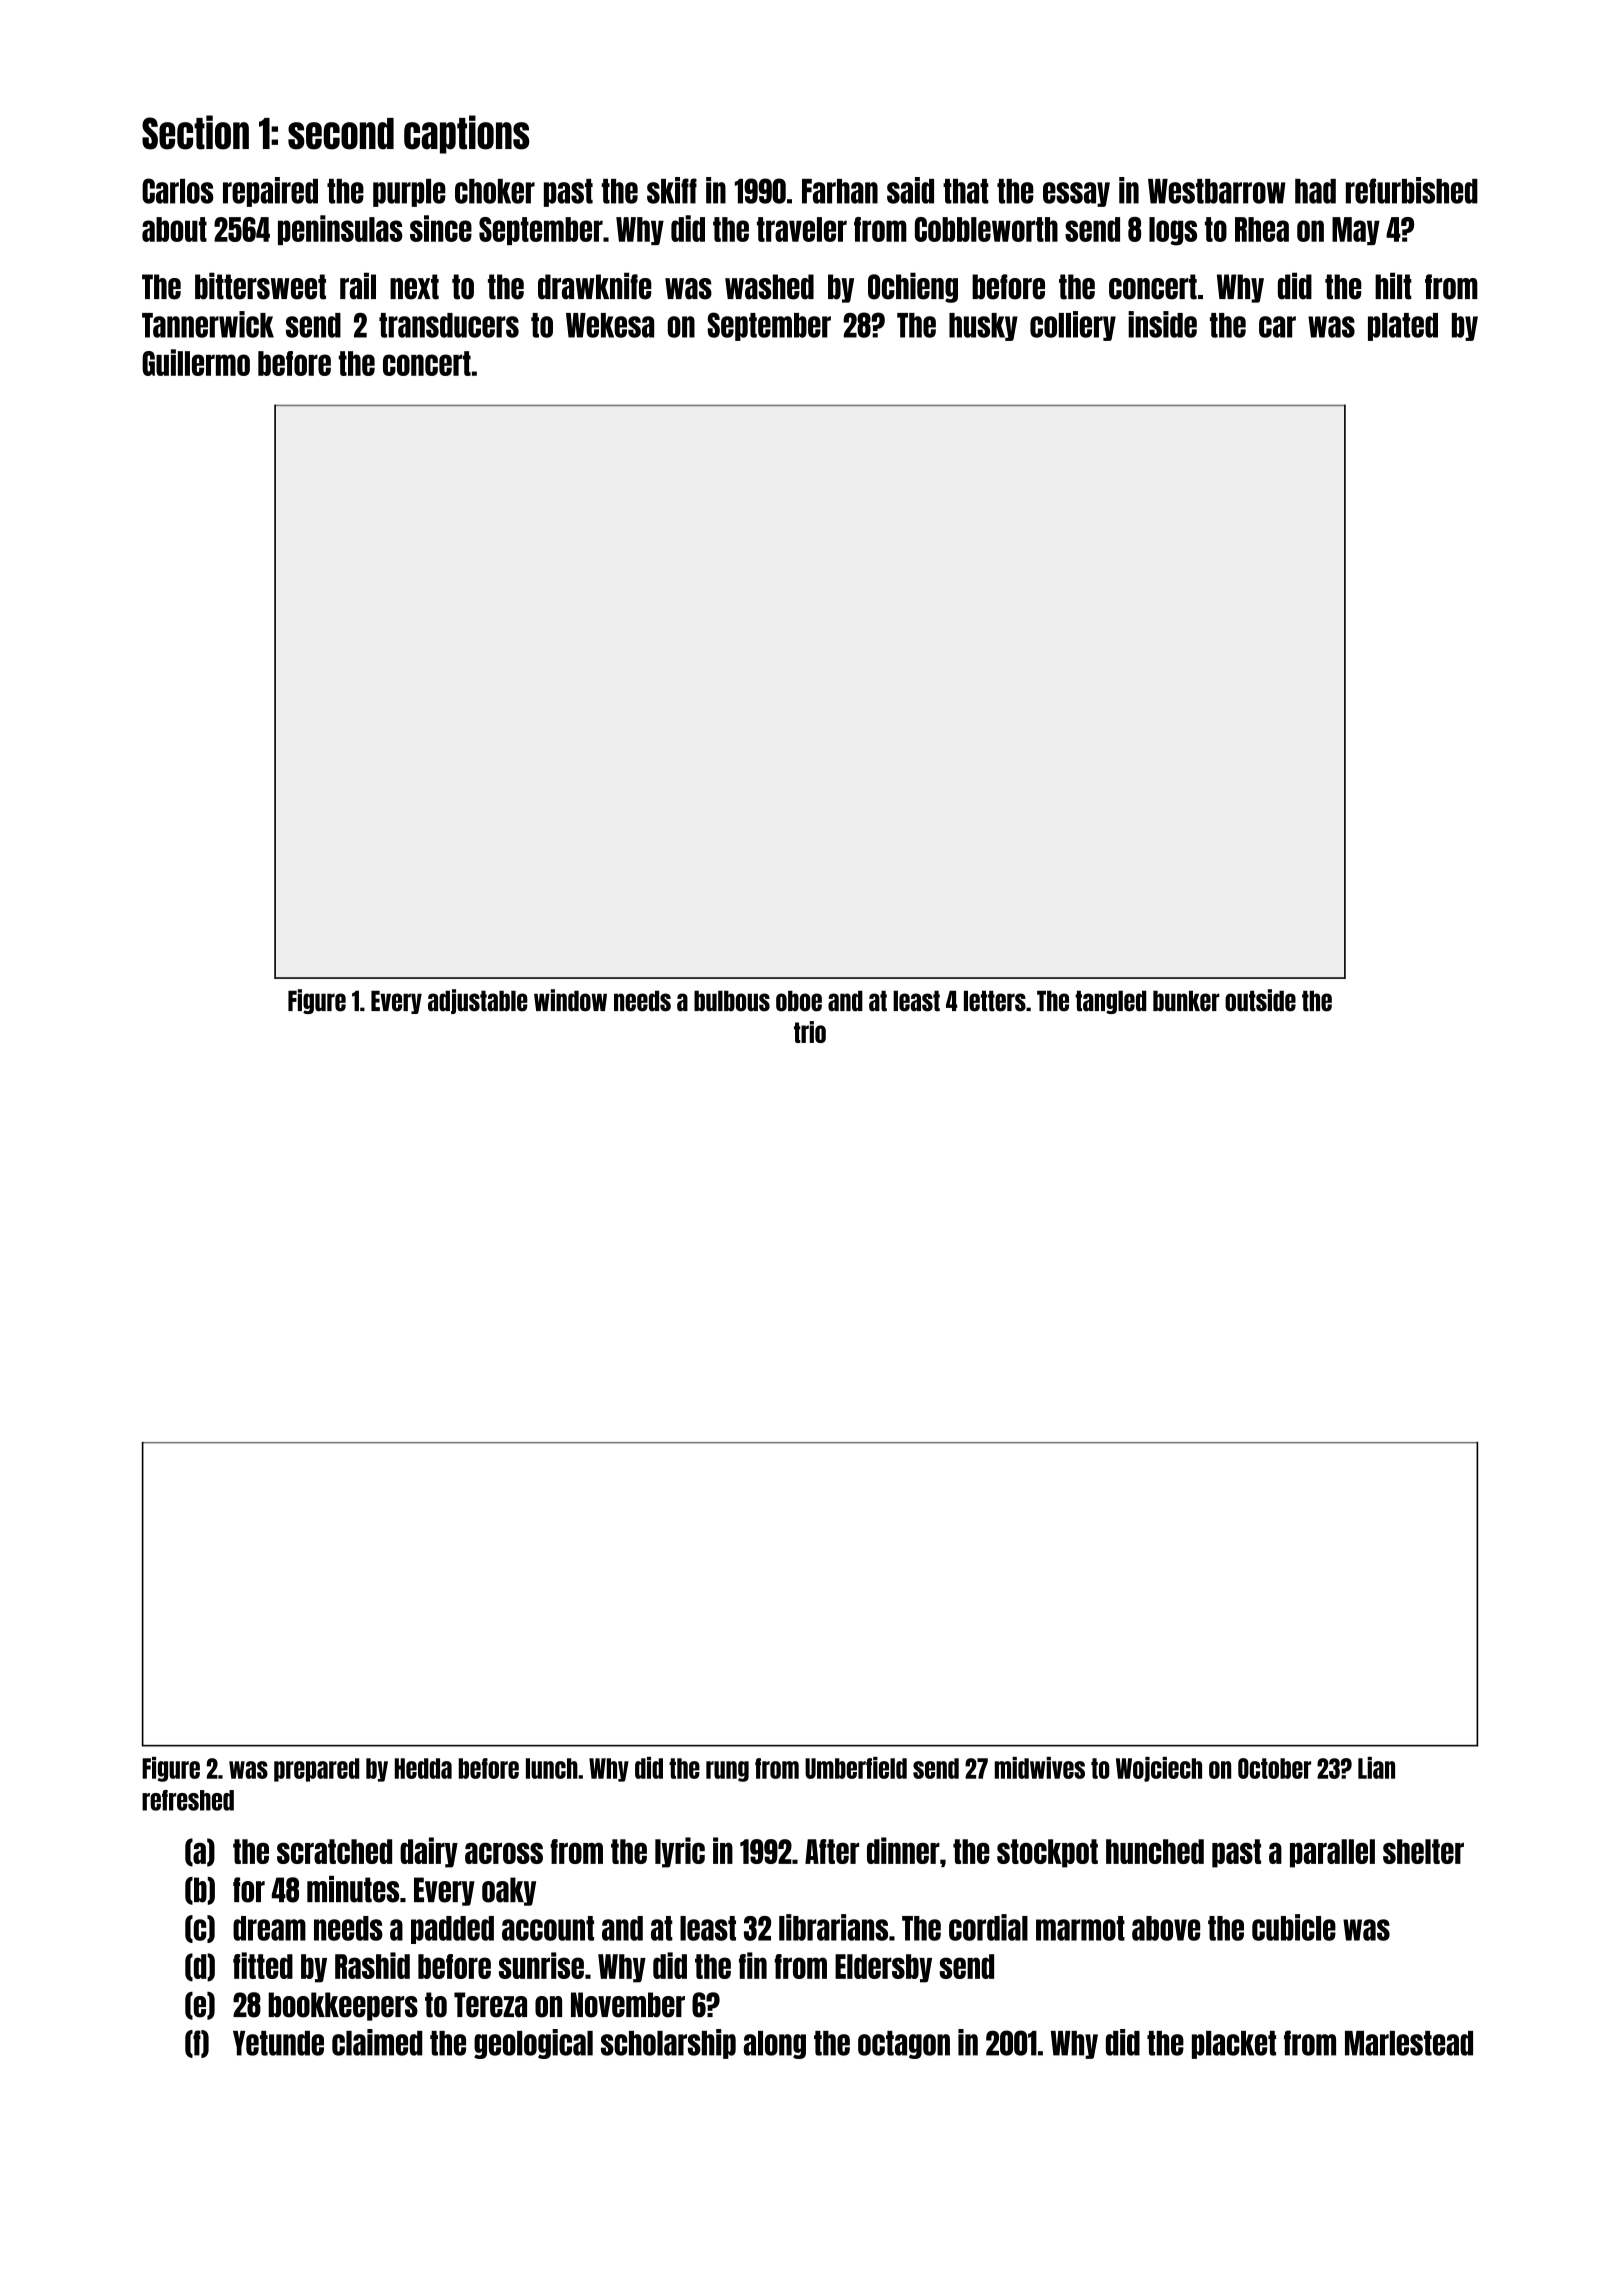 The width and height of the screenshot is (1620, 2292). I want to click on oboe, so click(799, 1001).
